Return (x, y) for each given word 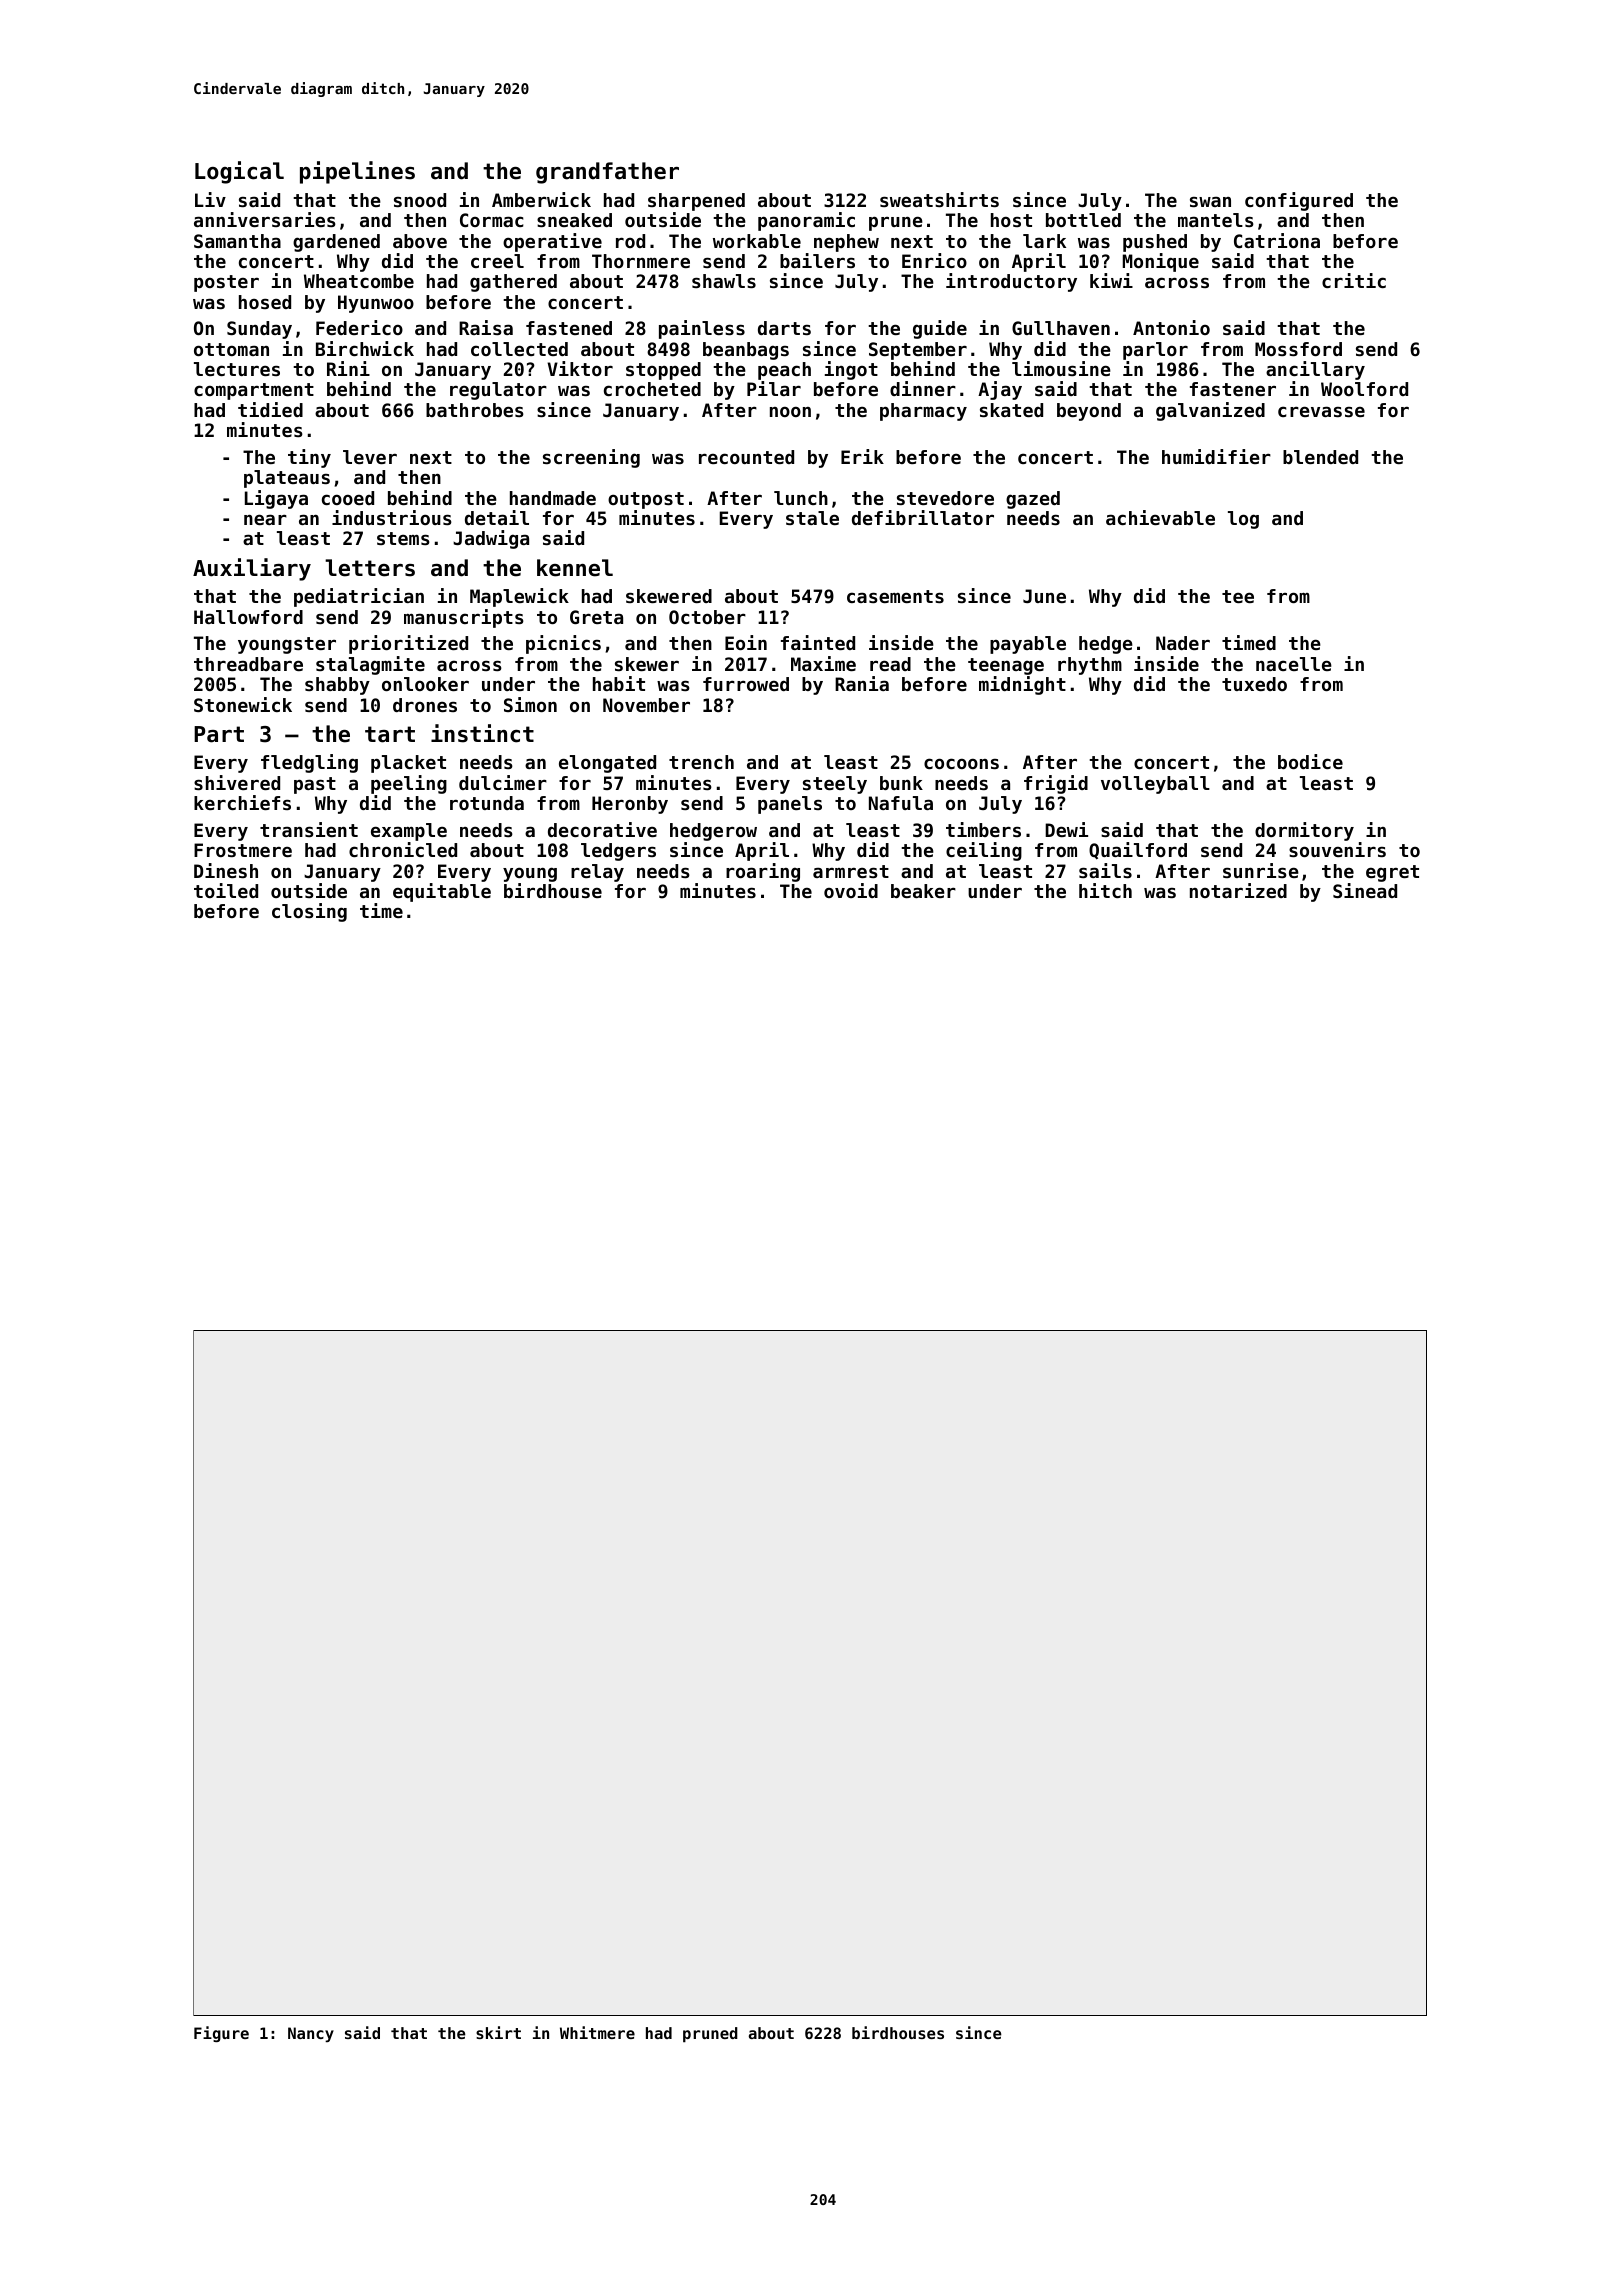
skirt (498, 2032)
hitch (1105, 890)
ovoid (851, 890)
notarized (1238, 890)
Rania (862, 683)
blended (1320, 457)
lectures (237, 369)
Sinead (1365, 890)
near (265, 519)
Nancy (311, 2034)
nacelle (1294, 664)
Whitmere (597, 2032)
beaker (923, 891)
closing (309, 912)
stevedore (945, 498)
